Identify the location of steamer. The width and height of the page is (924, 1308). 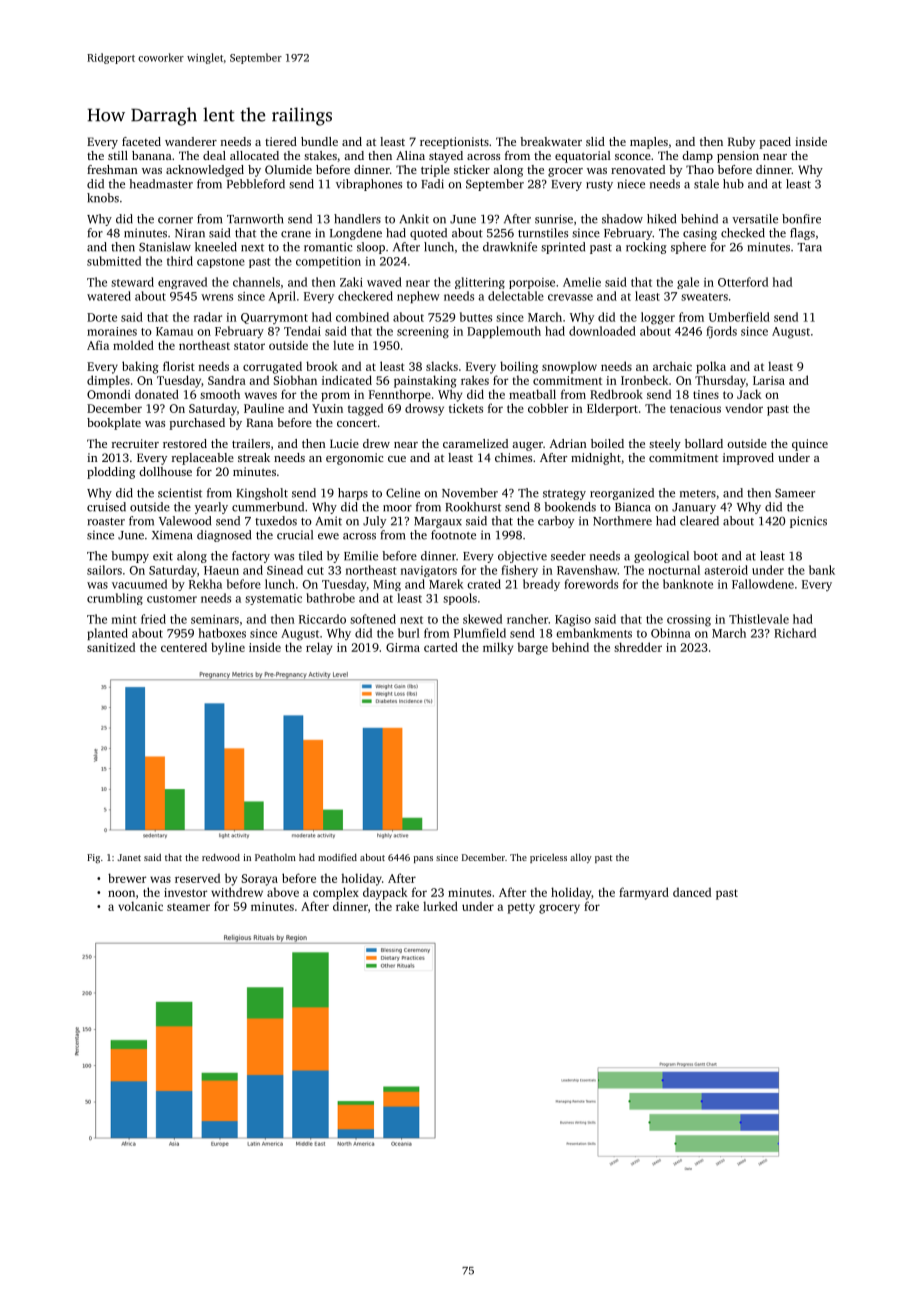
(188, 907).
